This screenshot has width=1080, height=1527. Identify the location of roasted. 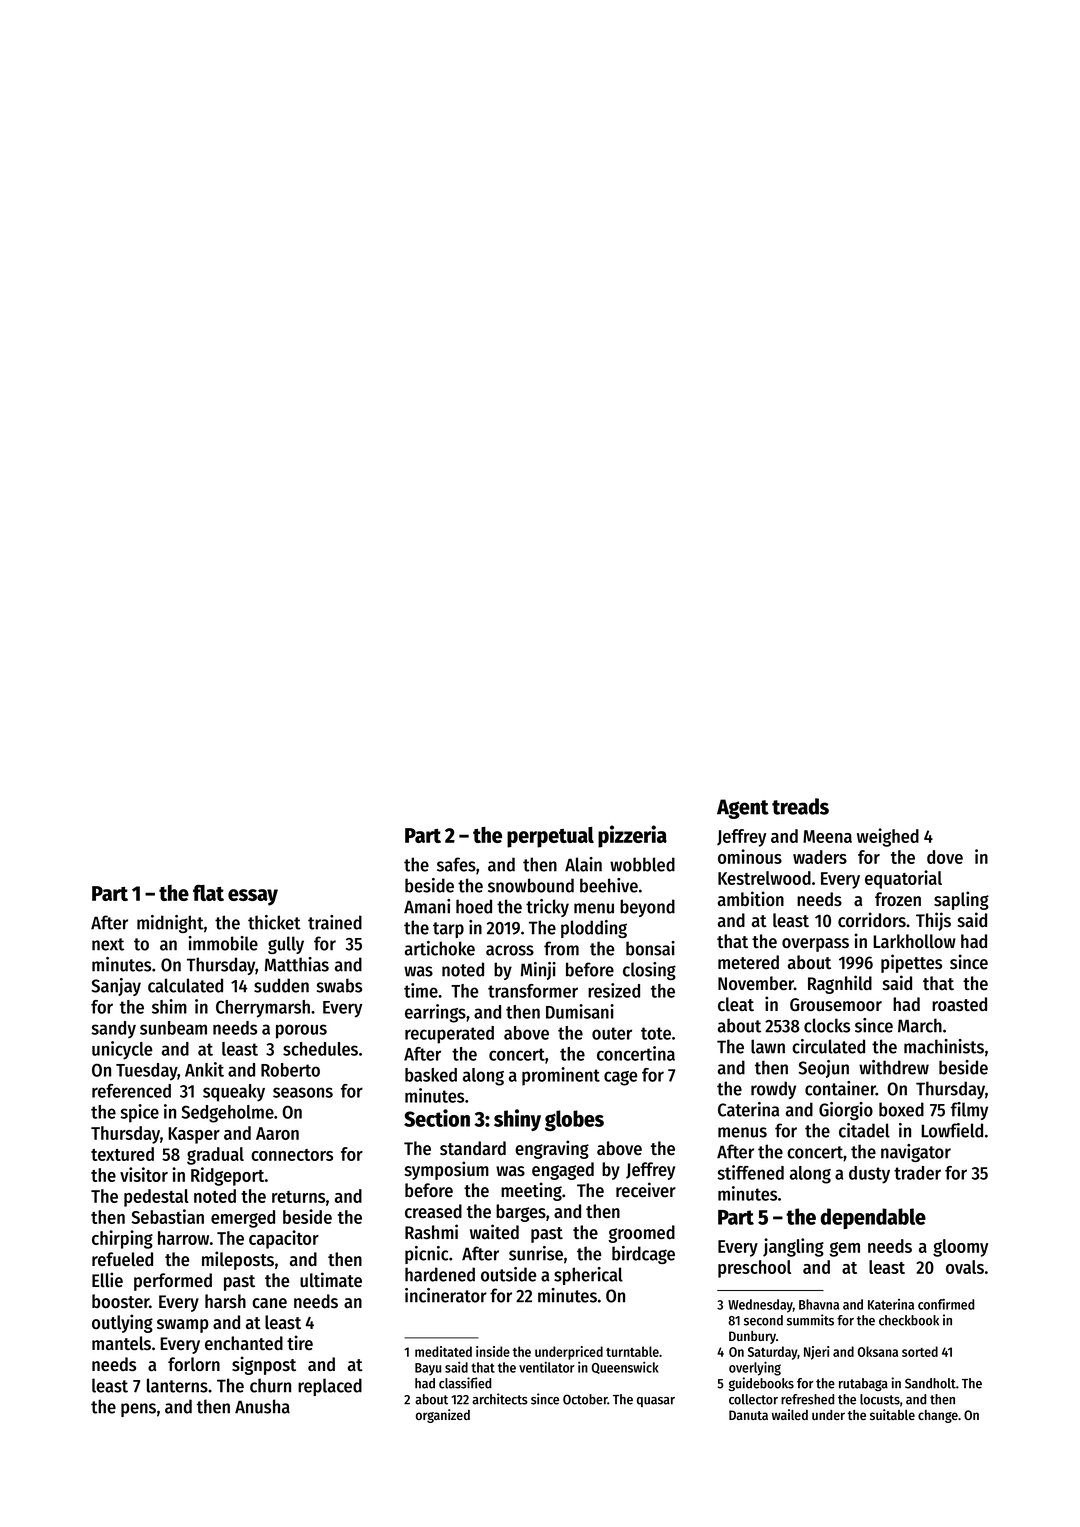
(959, 1004).
